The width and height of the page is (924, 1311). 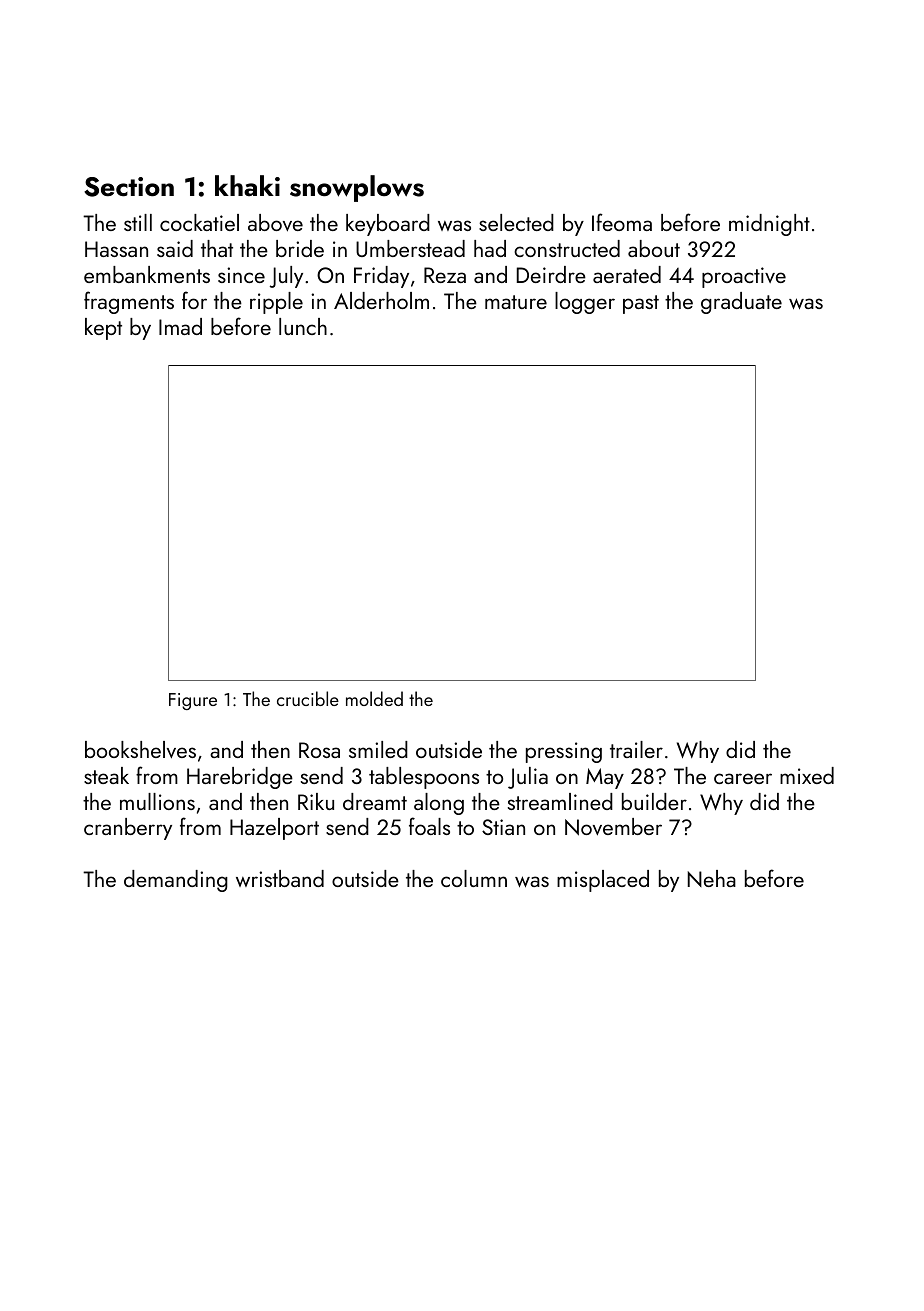 I want to click on wristband, so click(x=280, y=878).
